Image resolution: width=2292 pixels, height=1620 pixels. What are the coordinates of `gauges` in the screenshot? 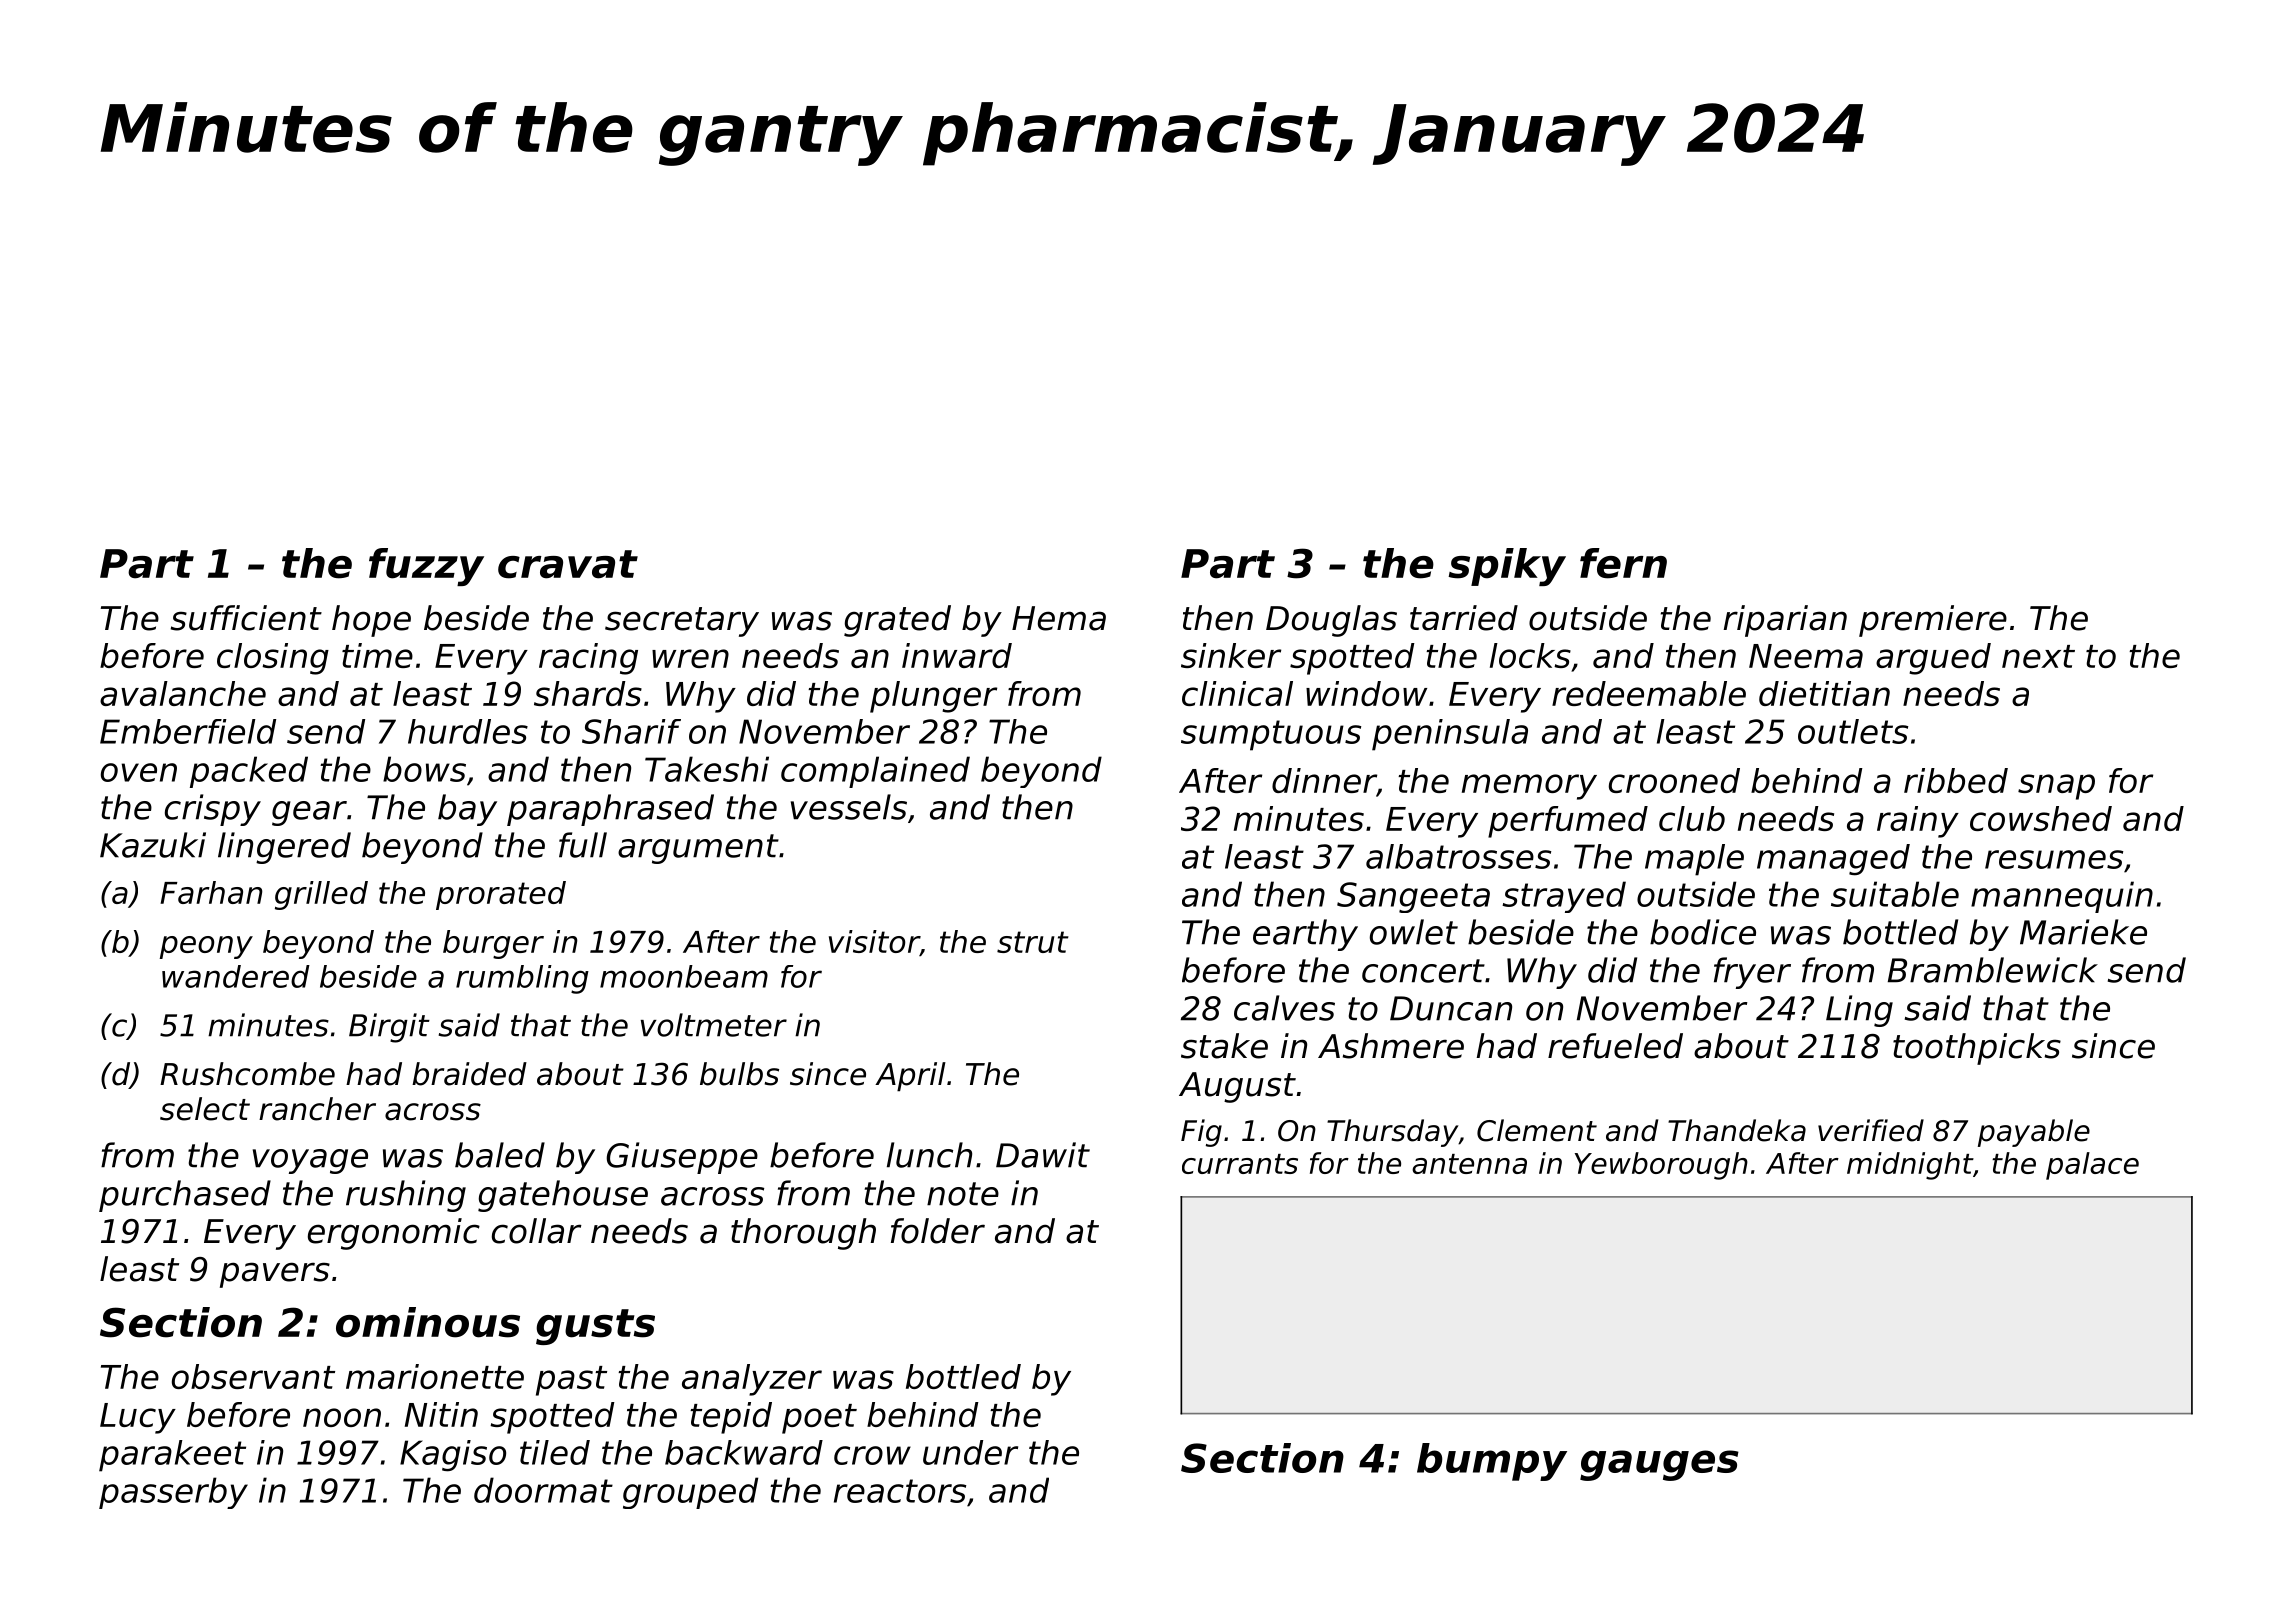 It's located at (1659, 1465).
